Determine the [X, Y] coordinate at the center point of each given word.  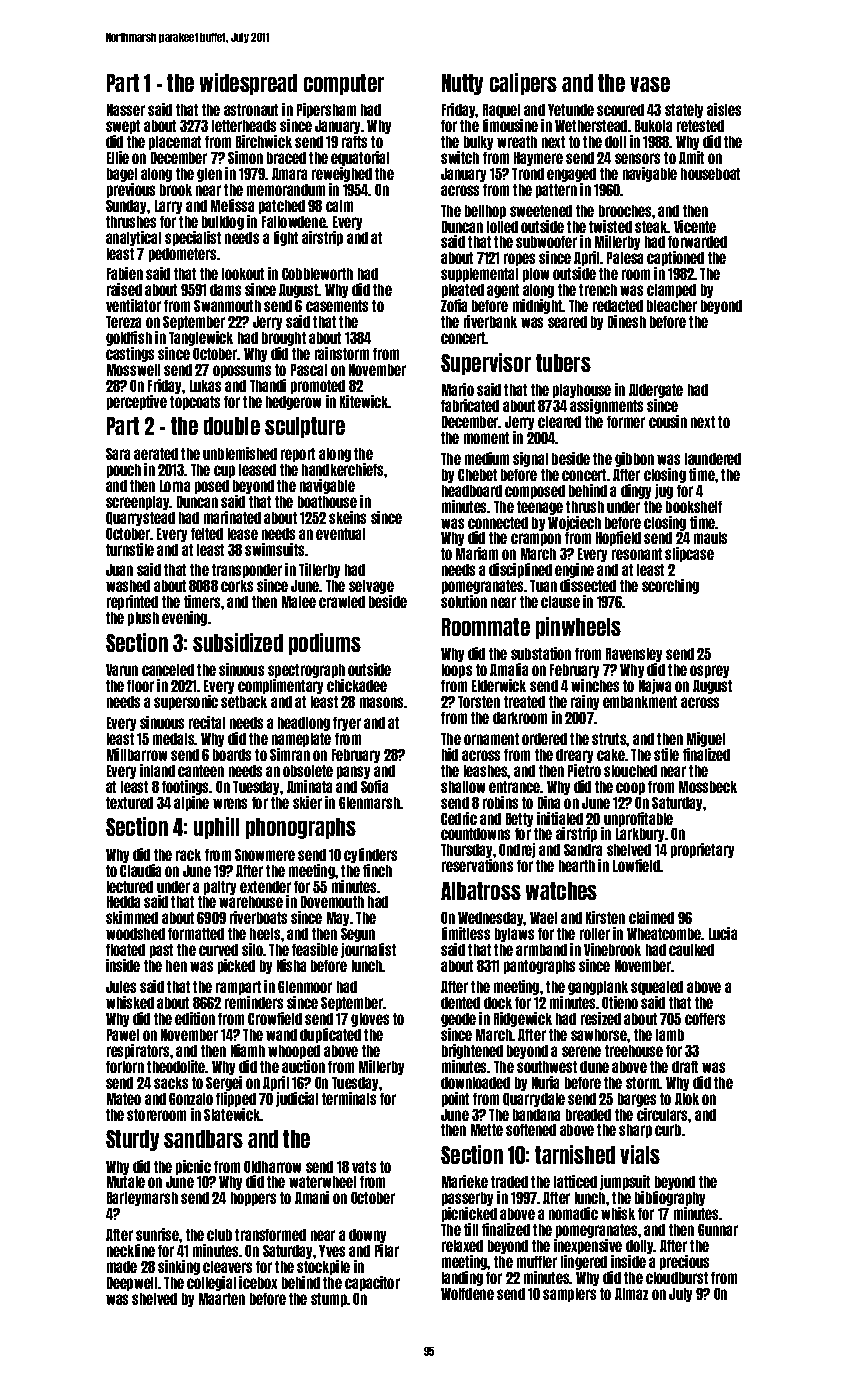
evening [184, 618]
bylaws [514, 935]
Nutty [462, 84]
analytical [133, 238]
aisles [724, 109]
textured [129, 803]
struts [609, 739]
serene [581, 1051]
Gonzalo [191, 1099]
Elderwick [499, 685]
